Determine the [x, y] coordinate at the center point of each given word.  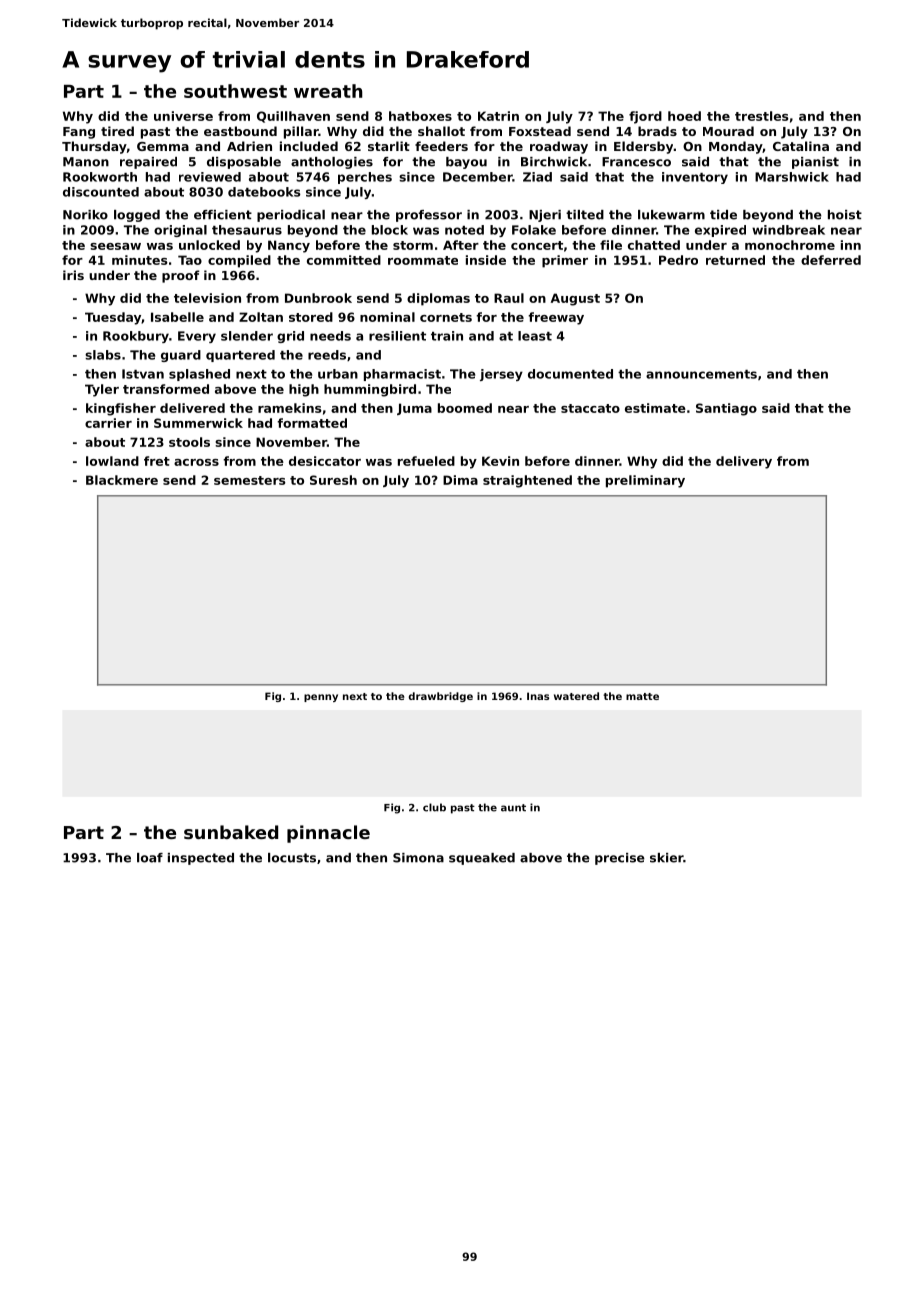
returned [735, 260]
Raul [509, 298]
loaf [150, 858]
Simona [418, 858]
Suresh [333, 480]
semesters [250, 480]
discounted [101, 192]
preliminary [645, 481]
